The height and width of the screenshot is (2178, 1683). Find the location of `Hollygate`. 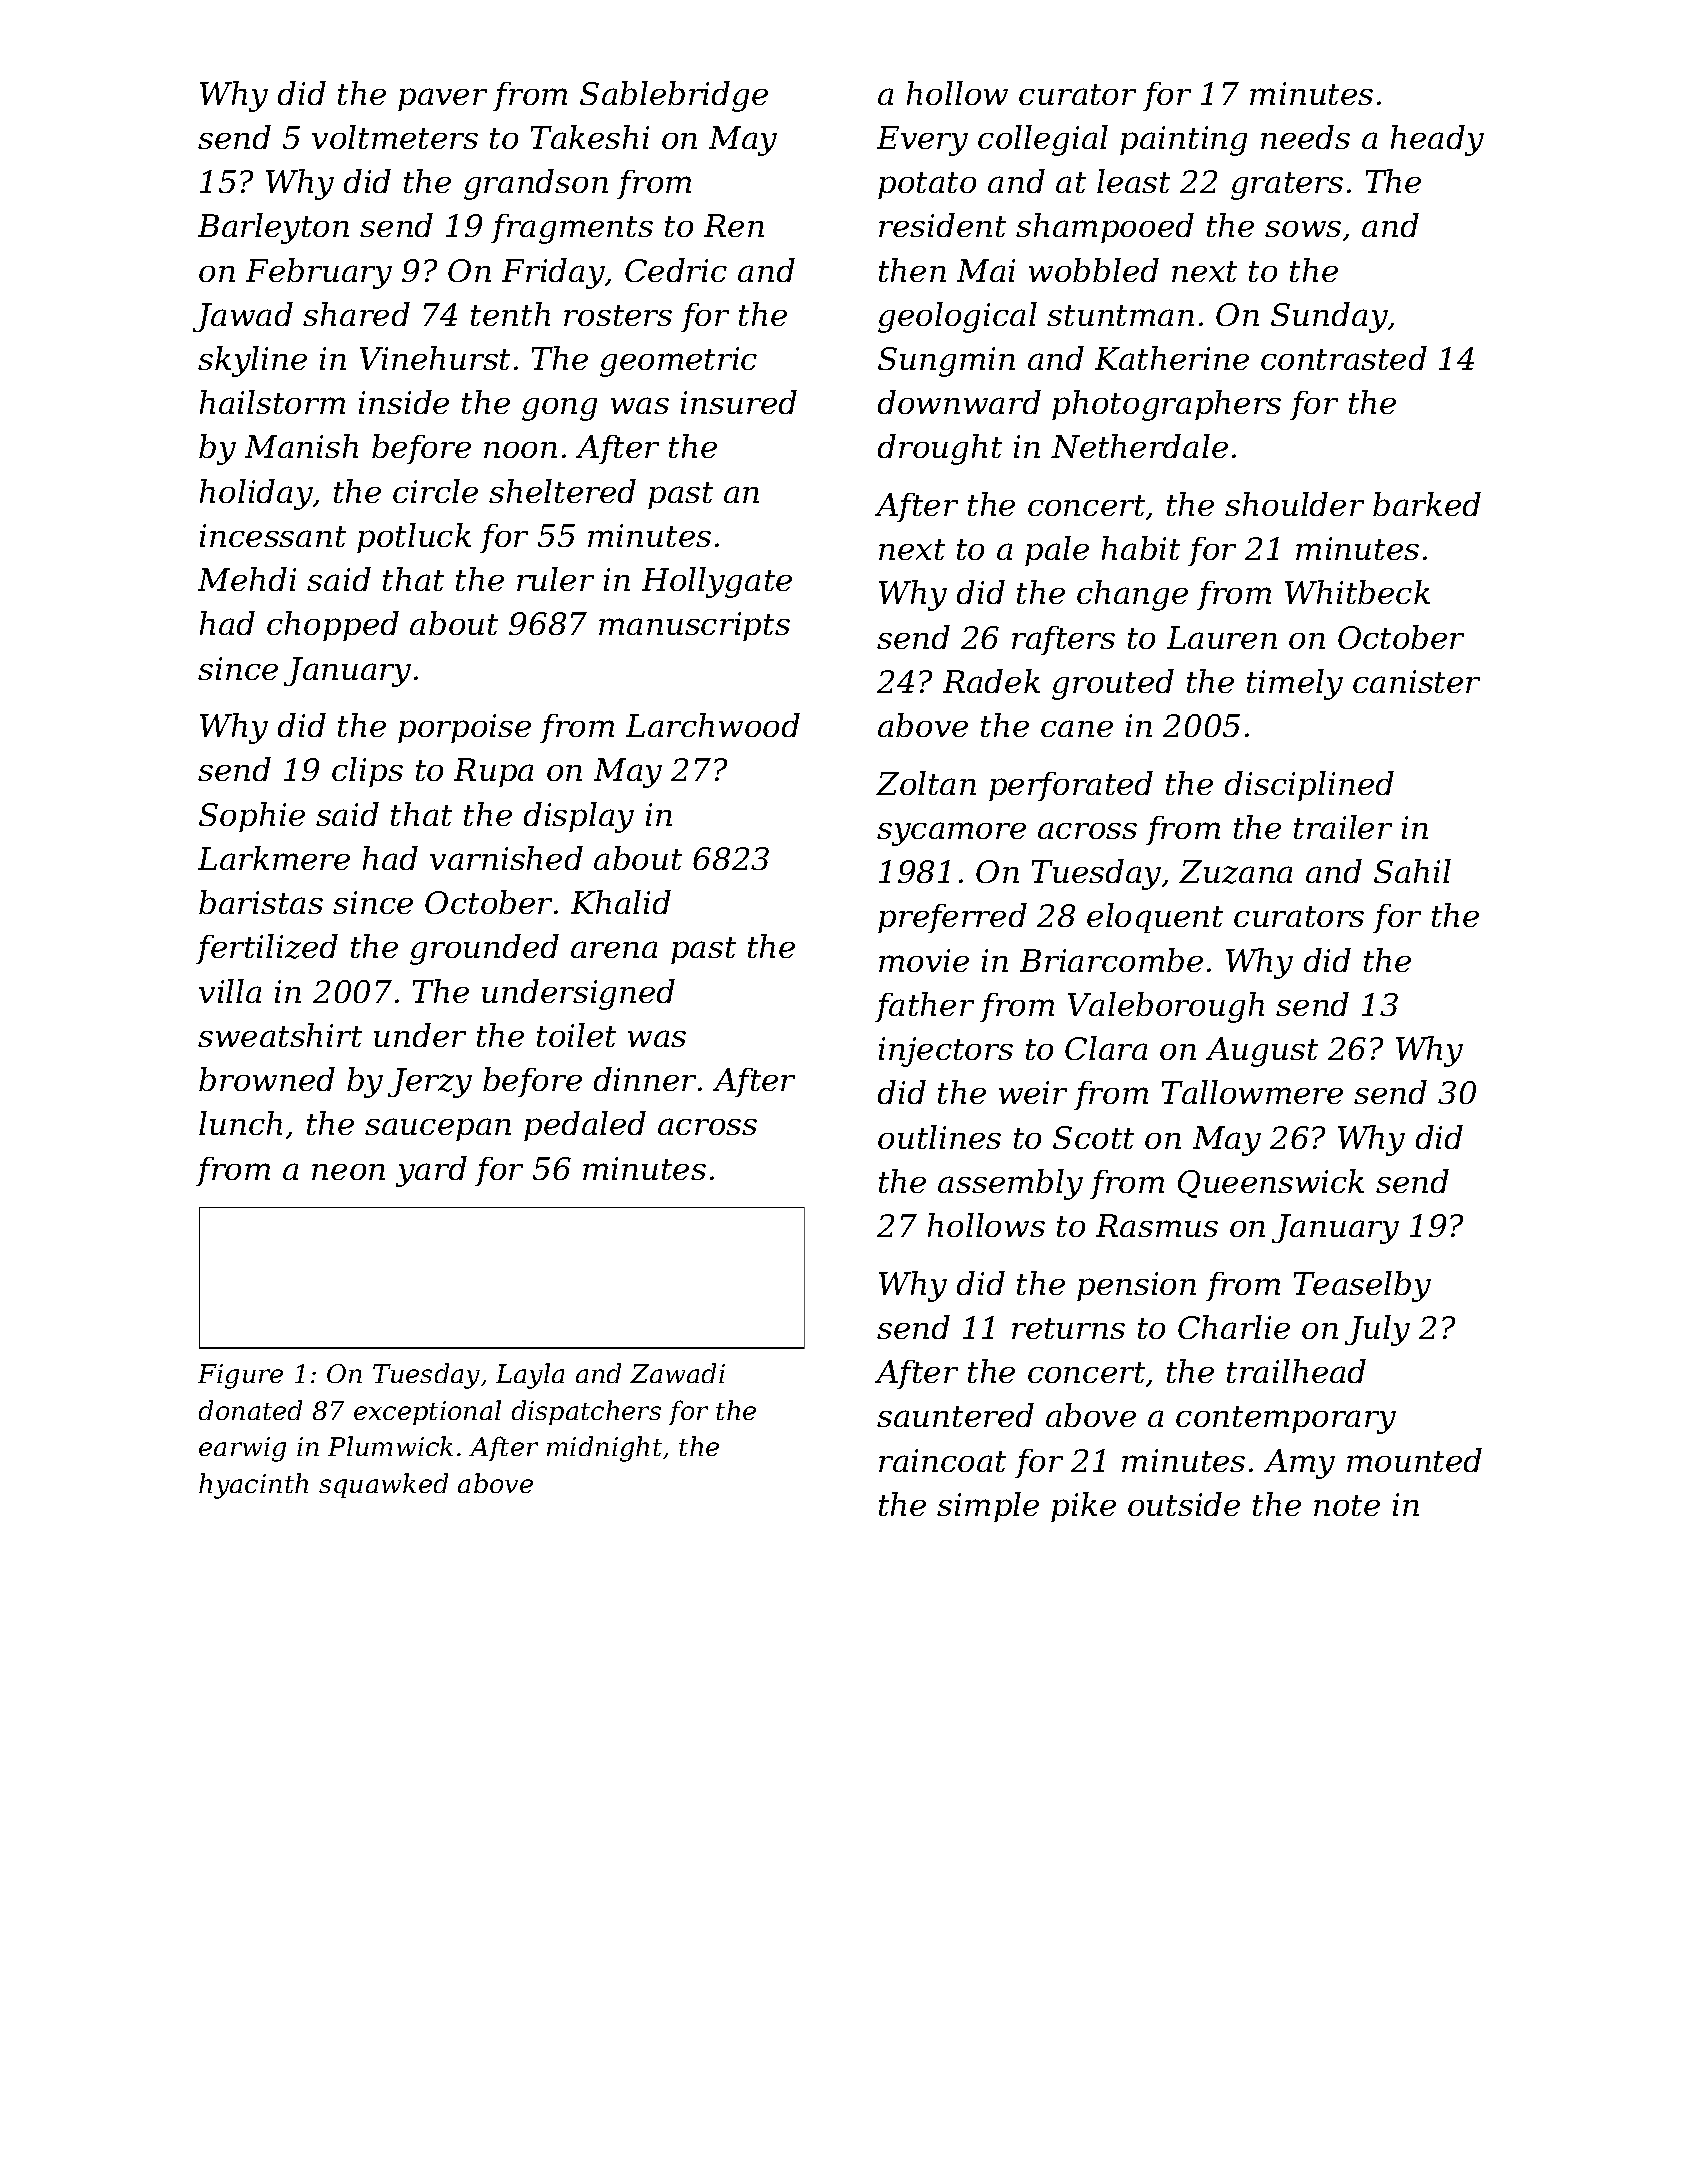

Hollygate is located at coordinates (717, 582).
